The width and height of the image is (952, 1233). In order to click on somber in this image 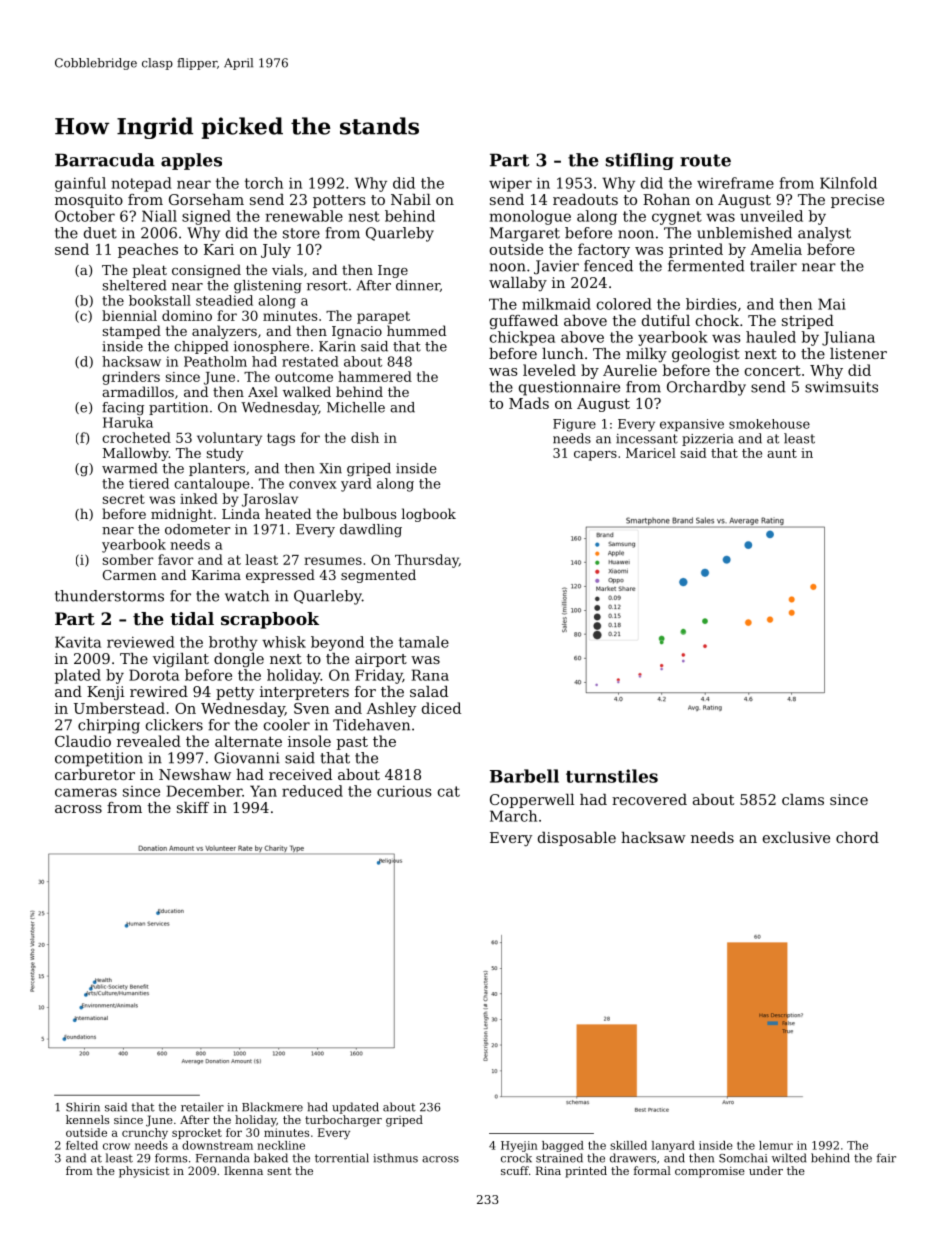, I will do `click(128, 559)`.
